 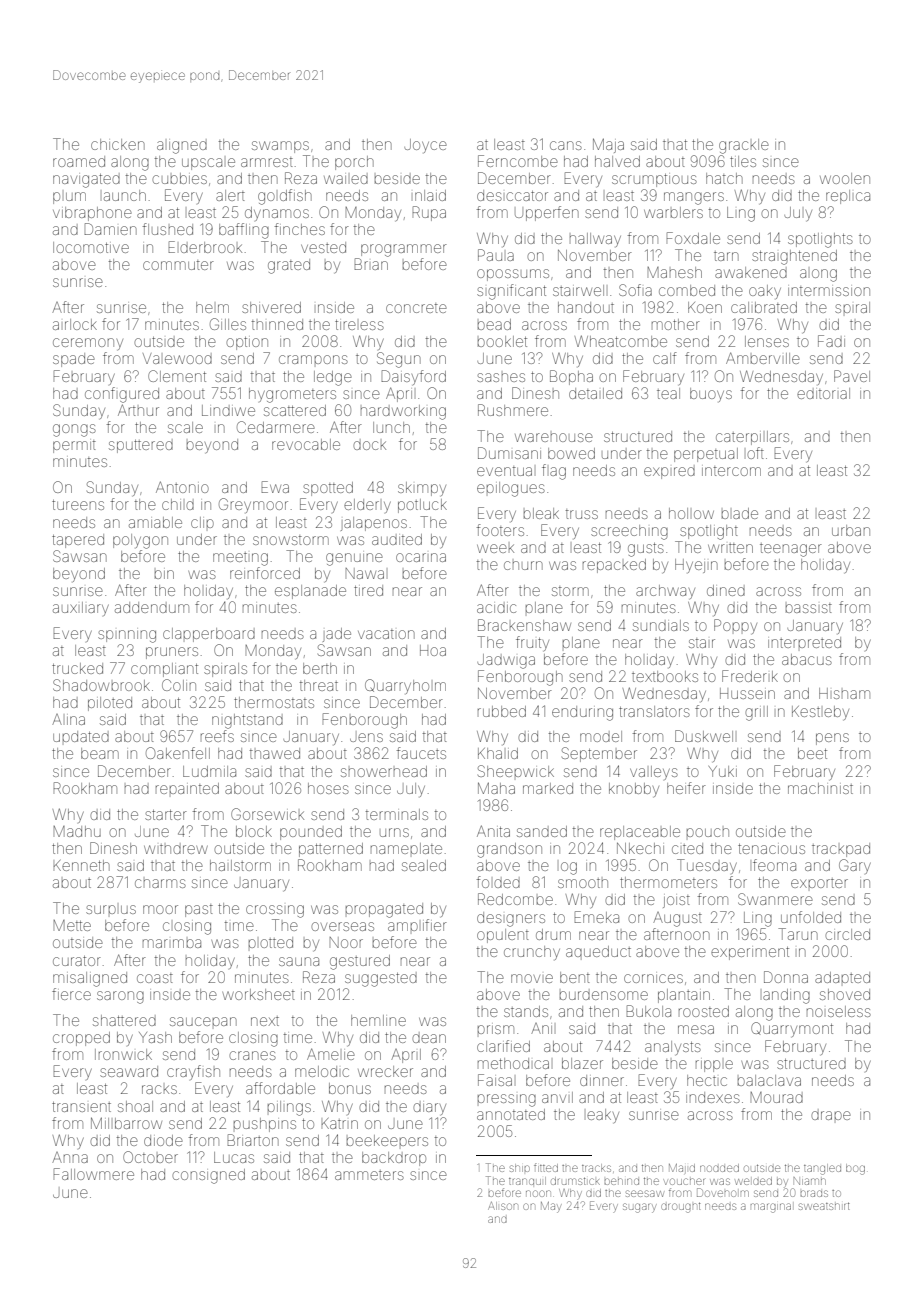 I want to click on plum, so click(x=69, y=198).
